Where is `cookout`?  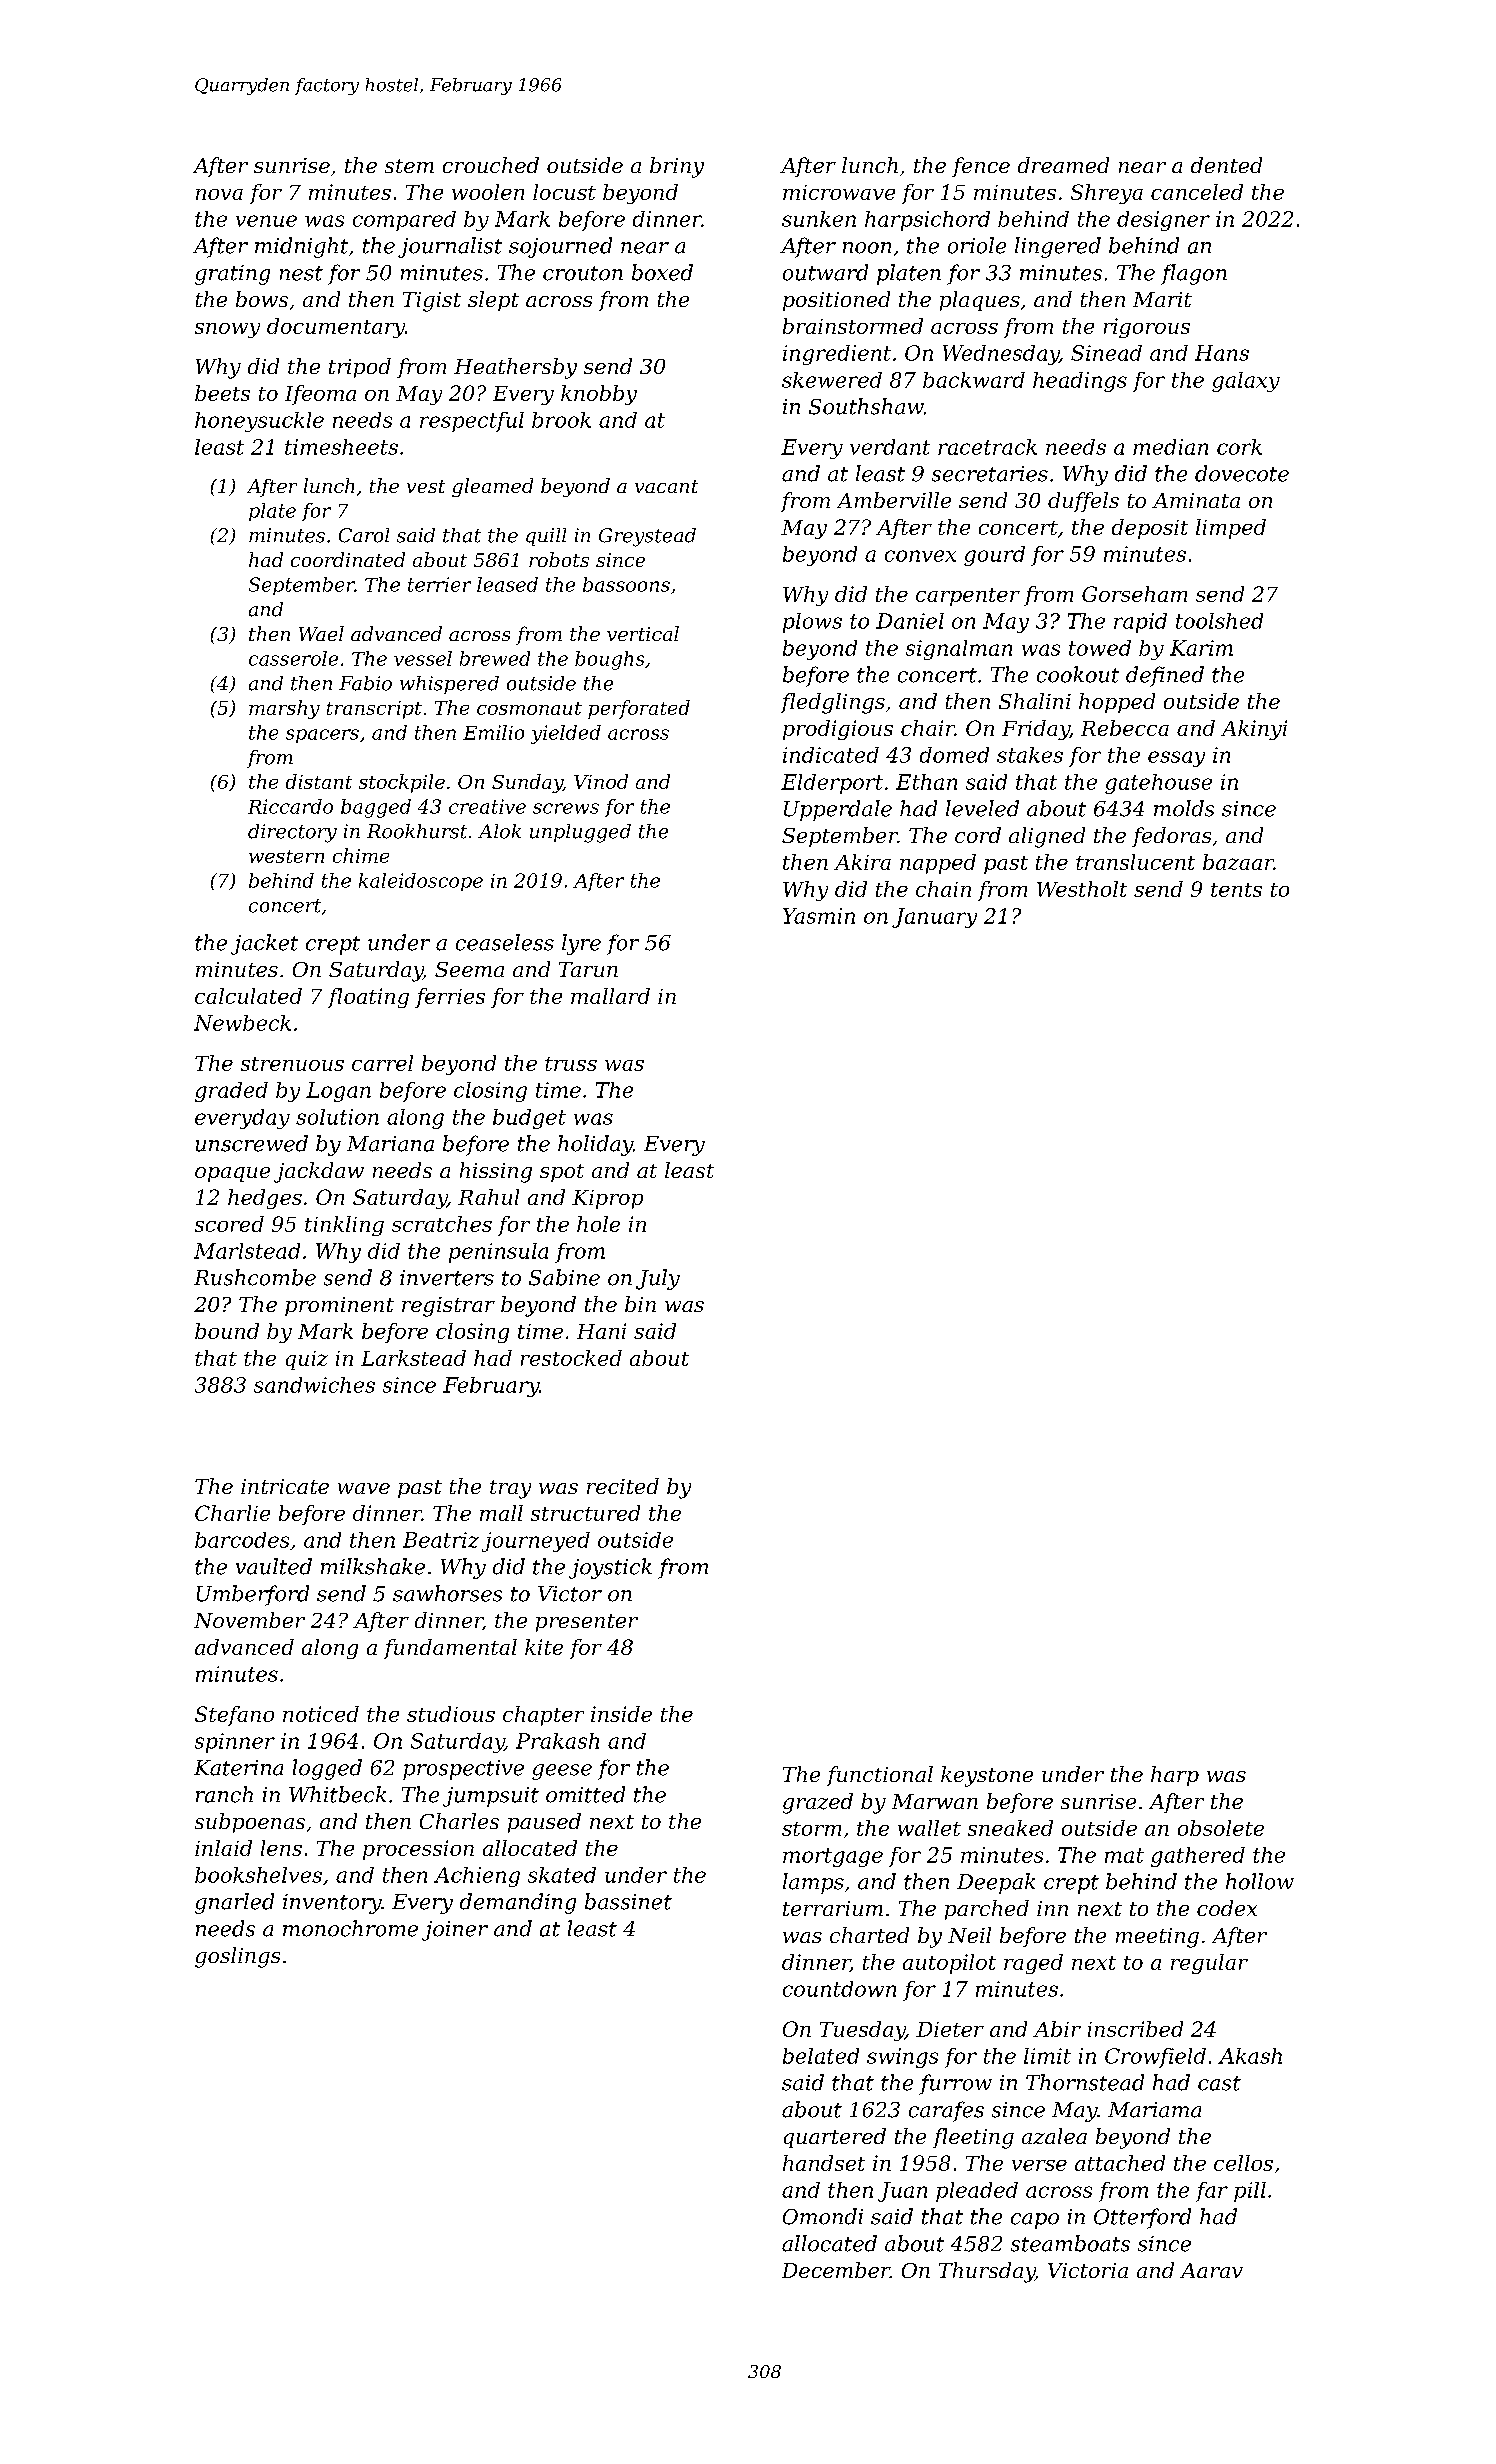
cookout is located at coordinates (1078, 674).
